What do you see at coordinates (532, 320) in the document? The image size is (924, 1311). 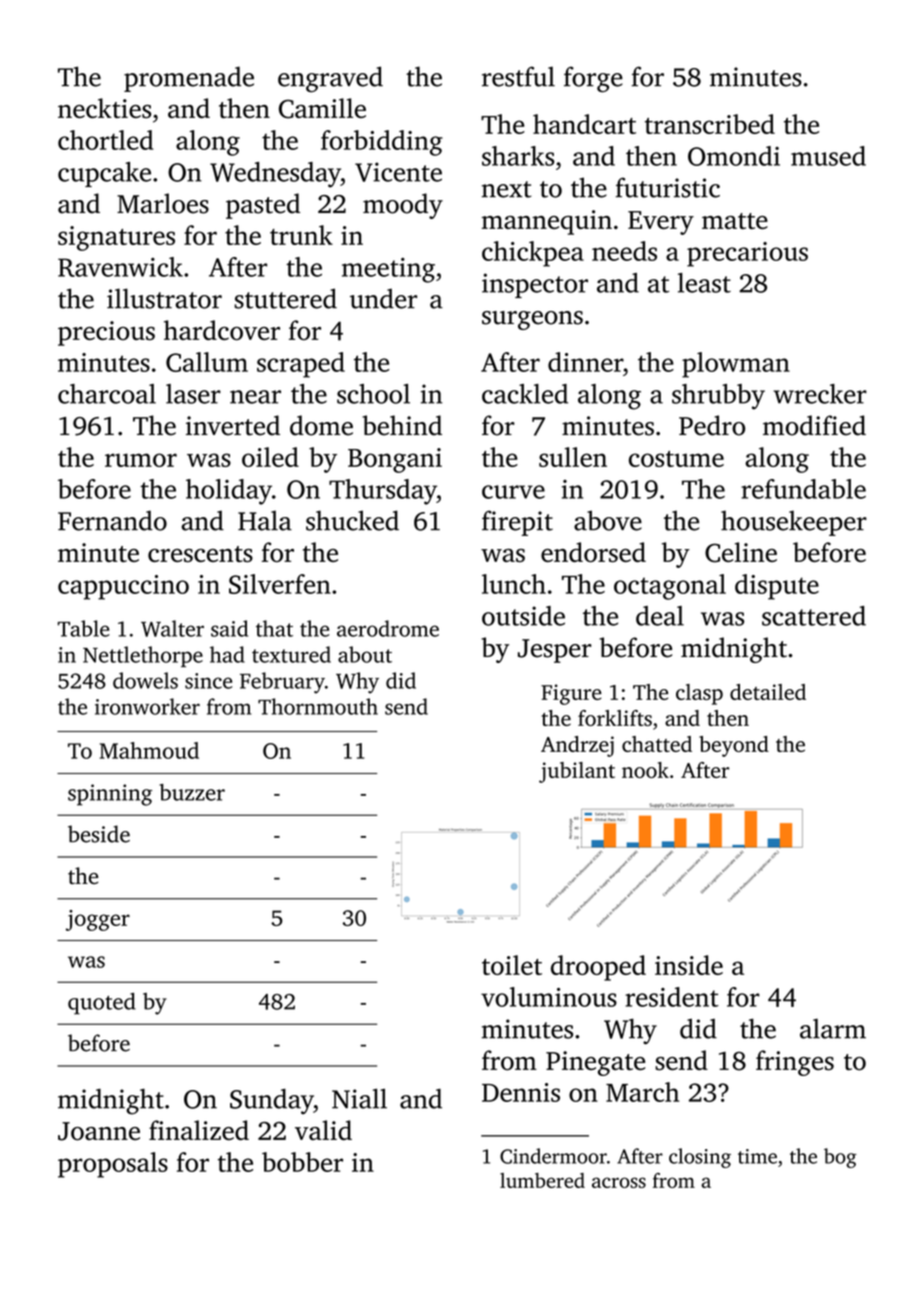 I see `surgeons` at bounding box center [532, 320].
